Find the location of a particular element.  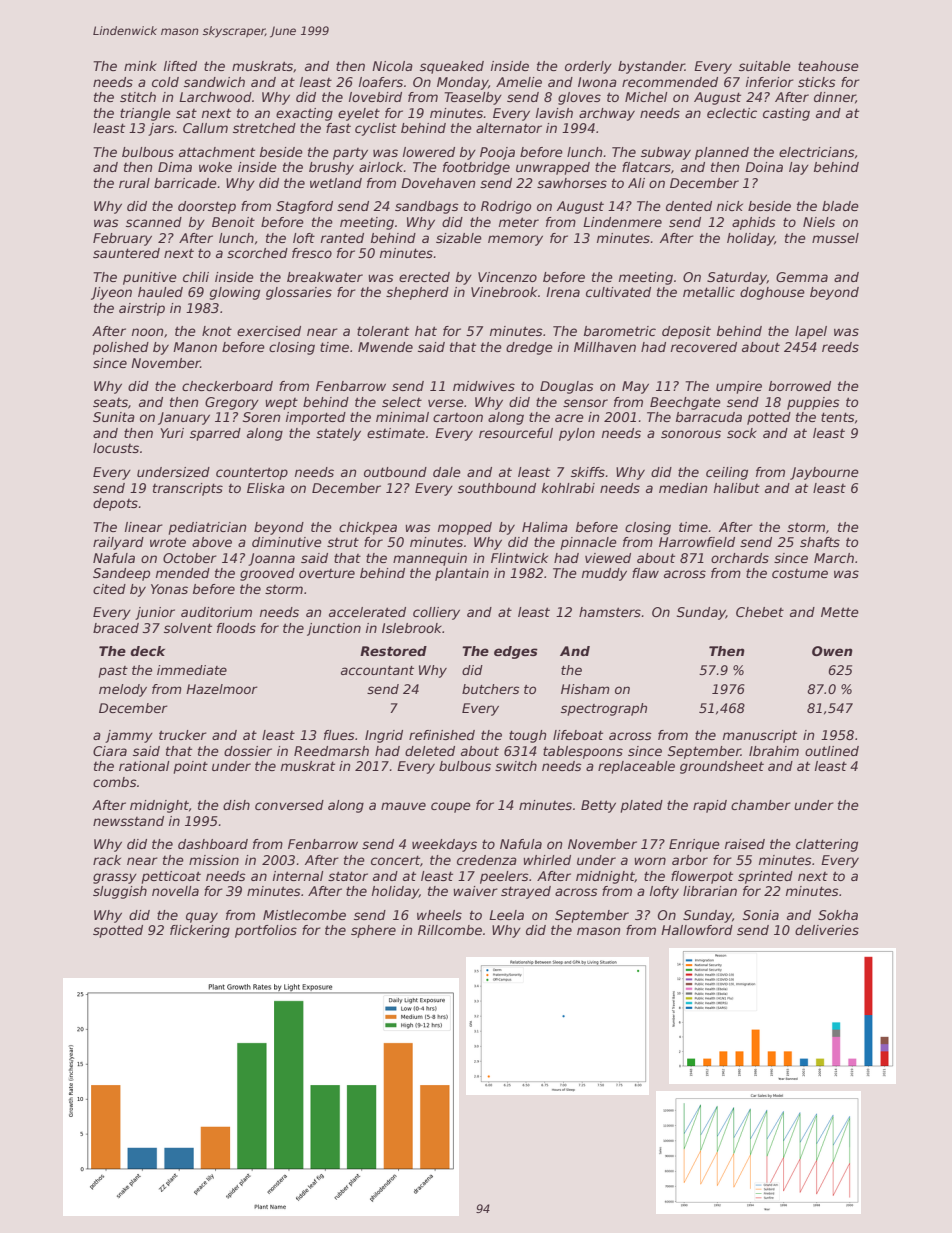

teahouse is located at coordinates (828, 66).
